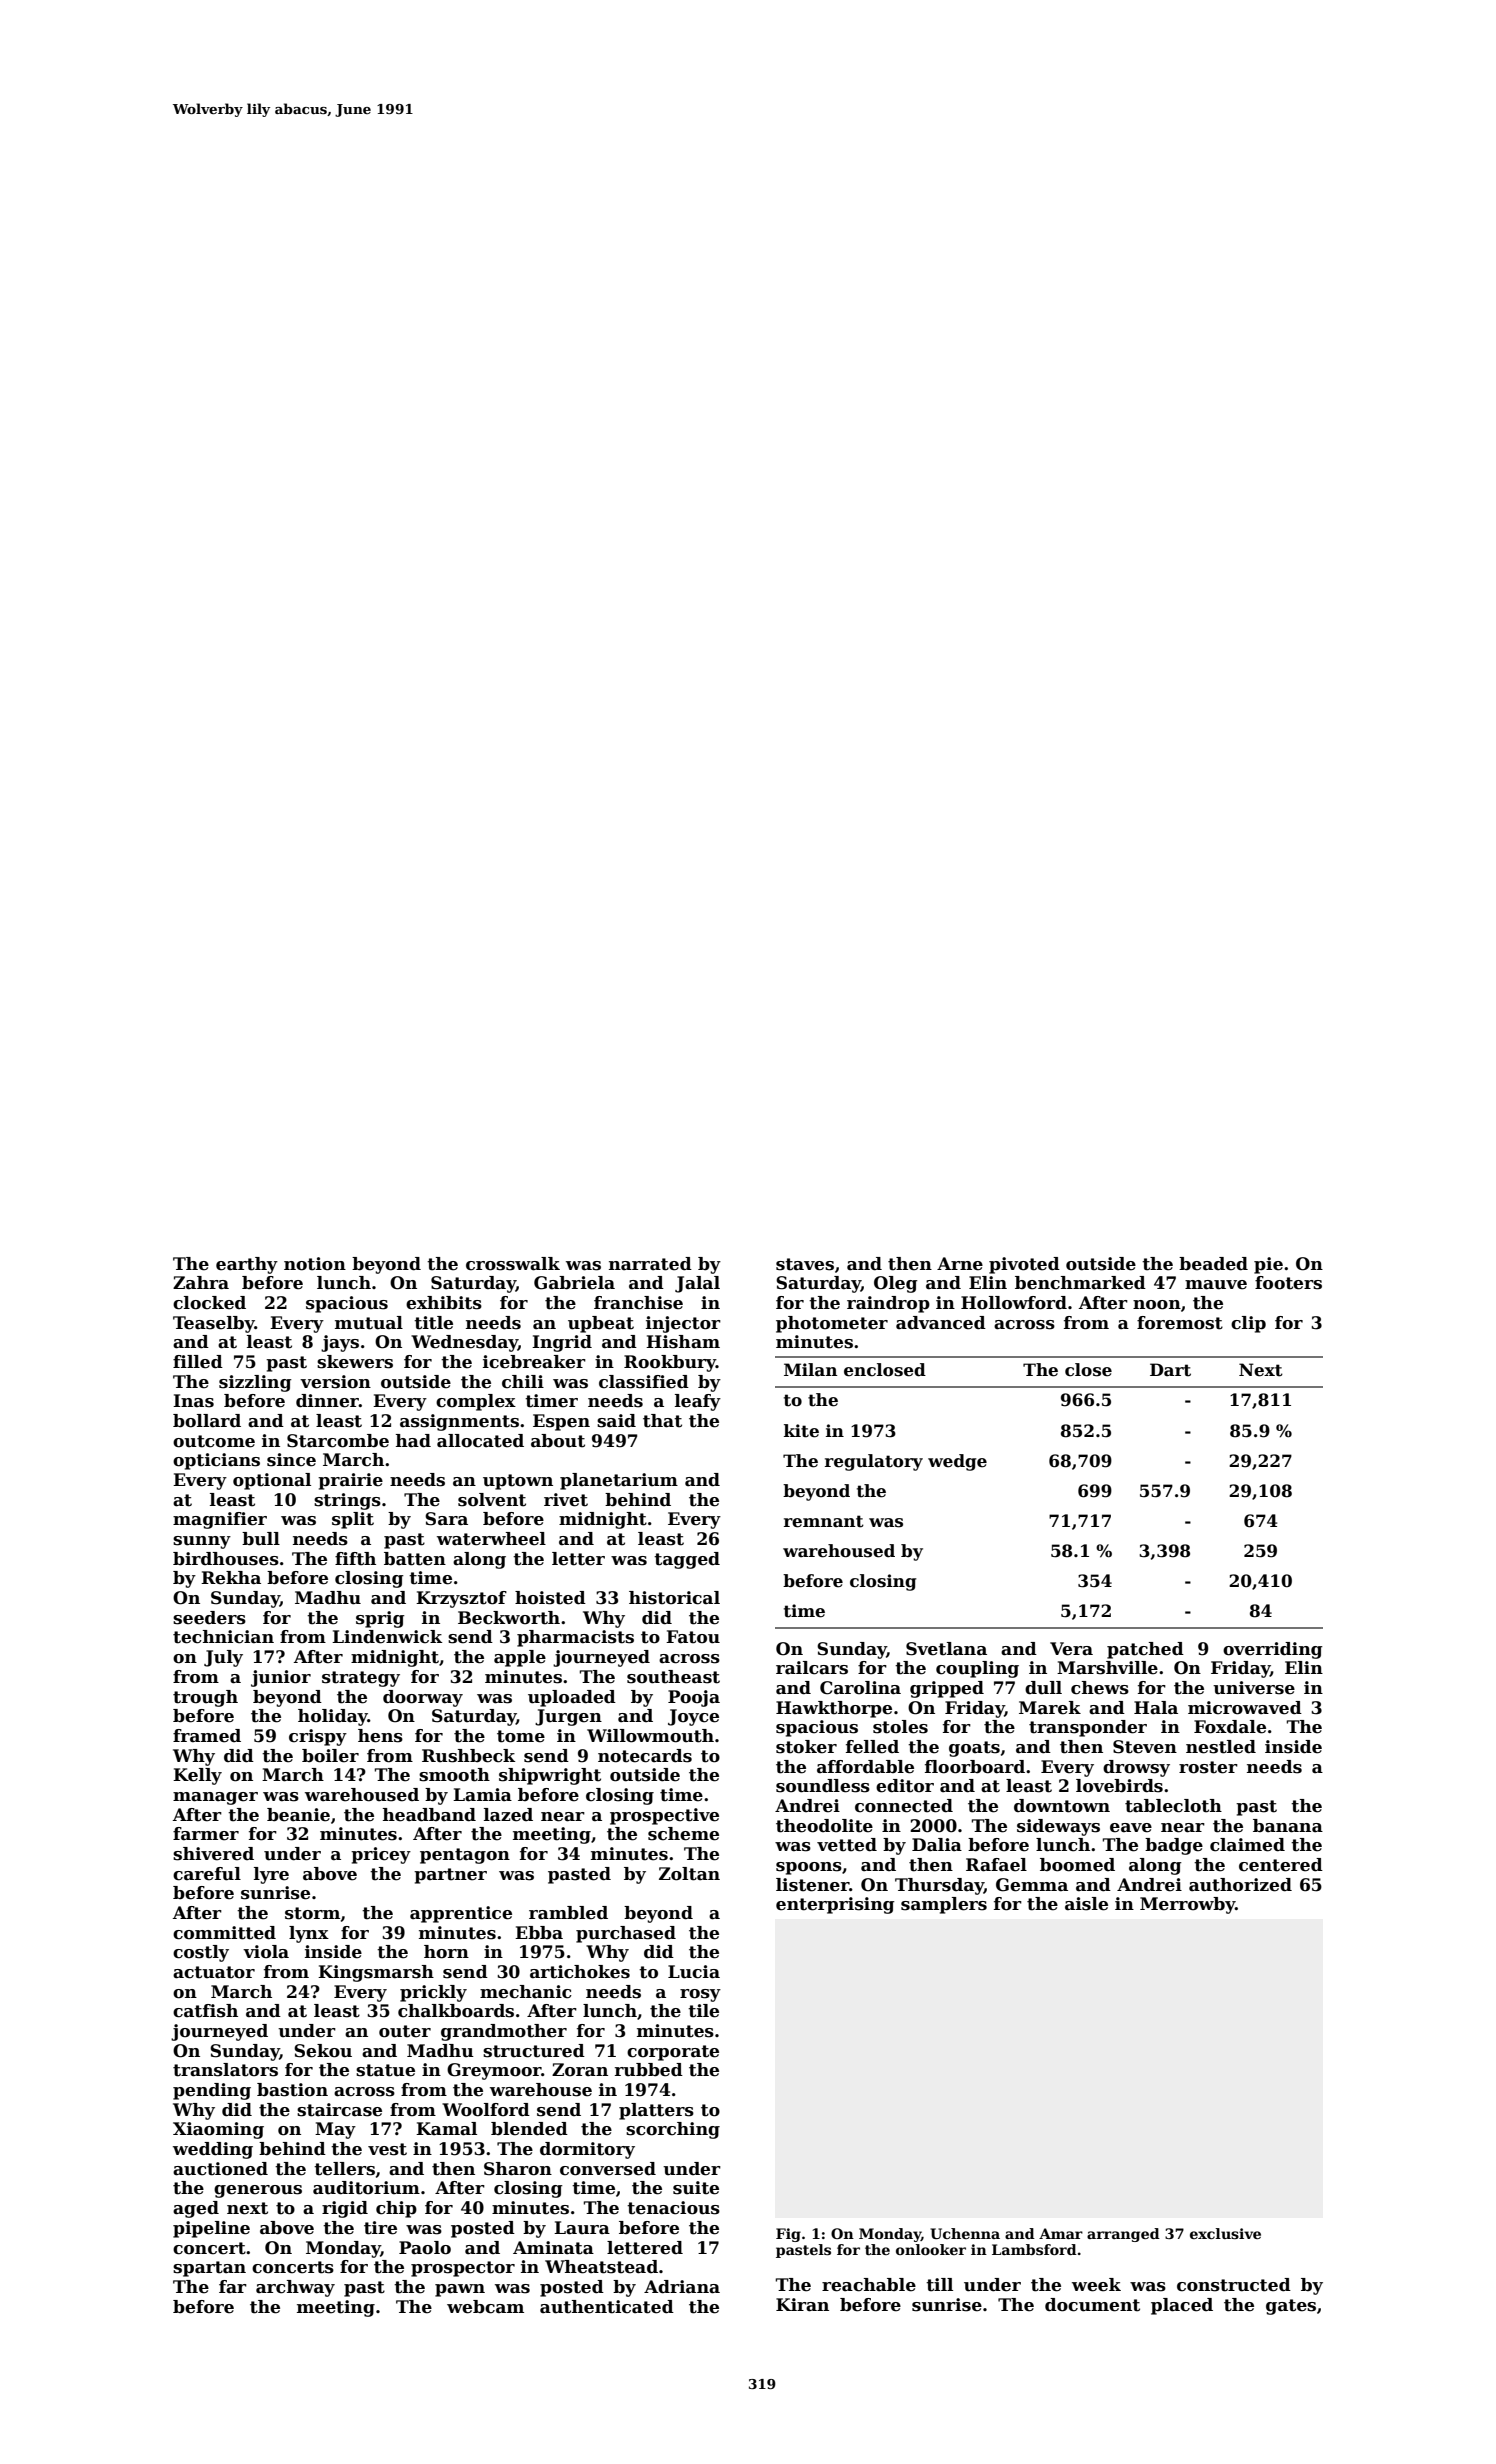 This screenshot has width=1496, height=2464. Describe the element at coordinates (1288, 1826) in the screenshot. I see `banana` at that location.
